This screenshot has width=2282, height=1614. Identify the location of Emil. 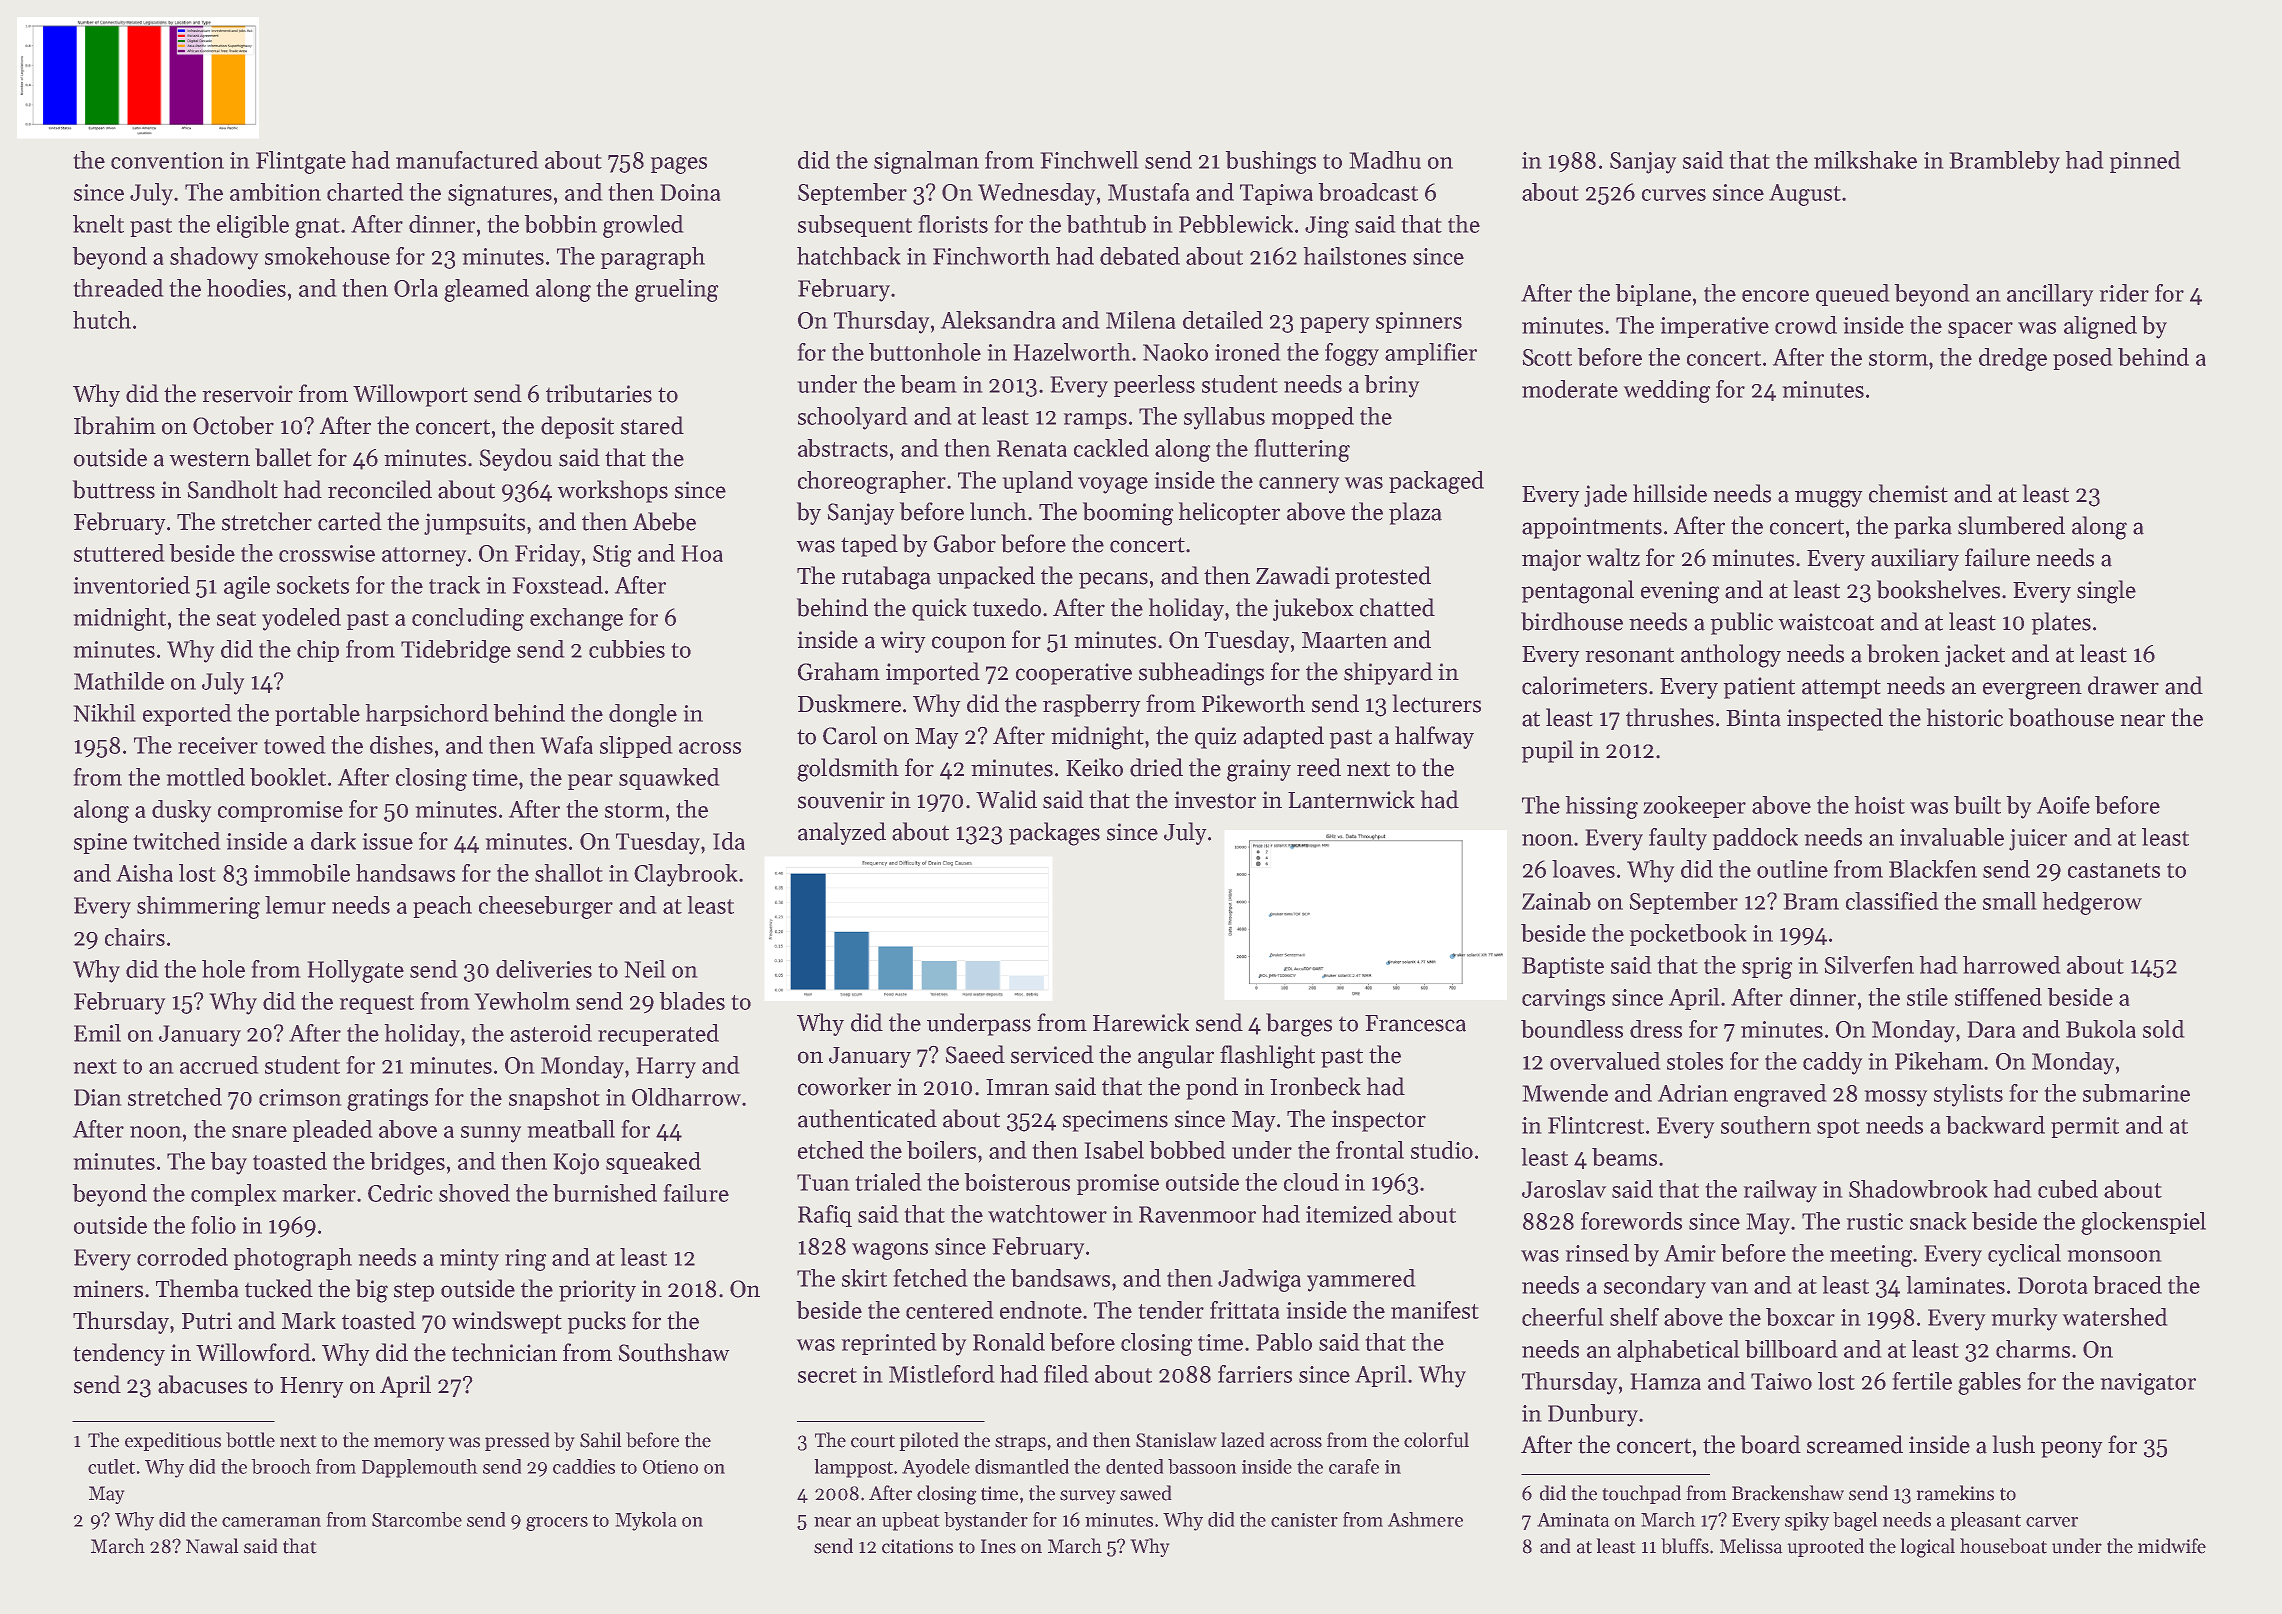
(97, 1033).
